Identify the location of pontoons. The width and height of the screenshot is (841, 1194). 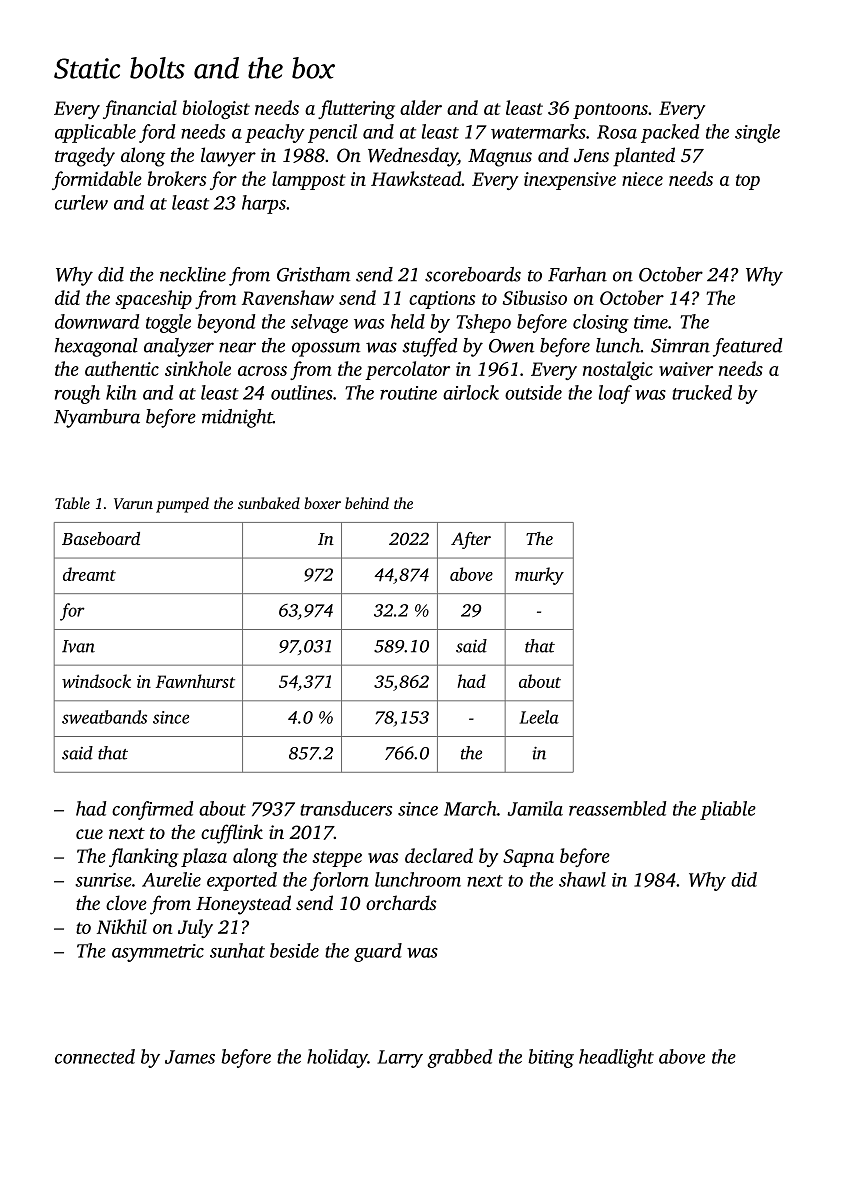
(610, 111).
